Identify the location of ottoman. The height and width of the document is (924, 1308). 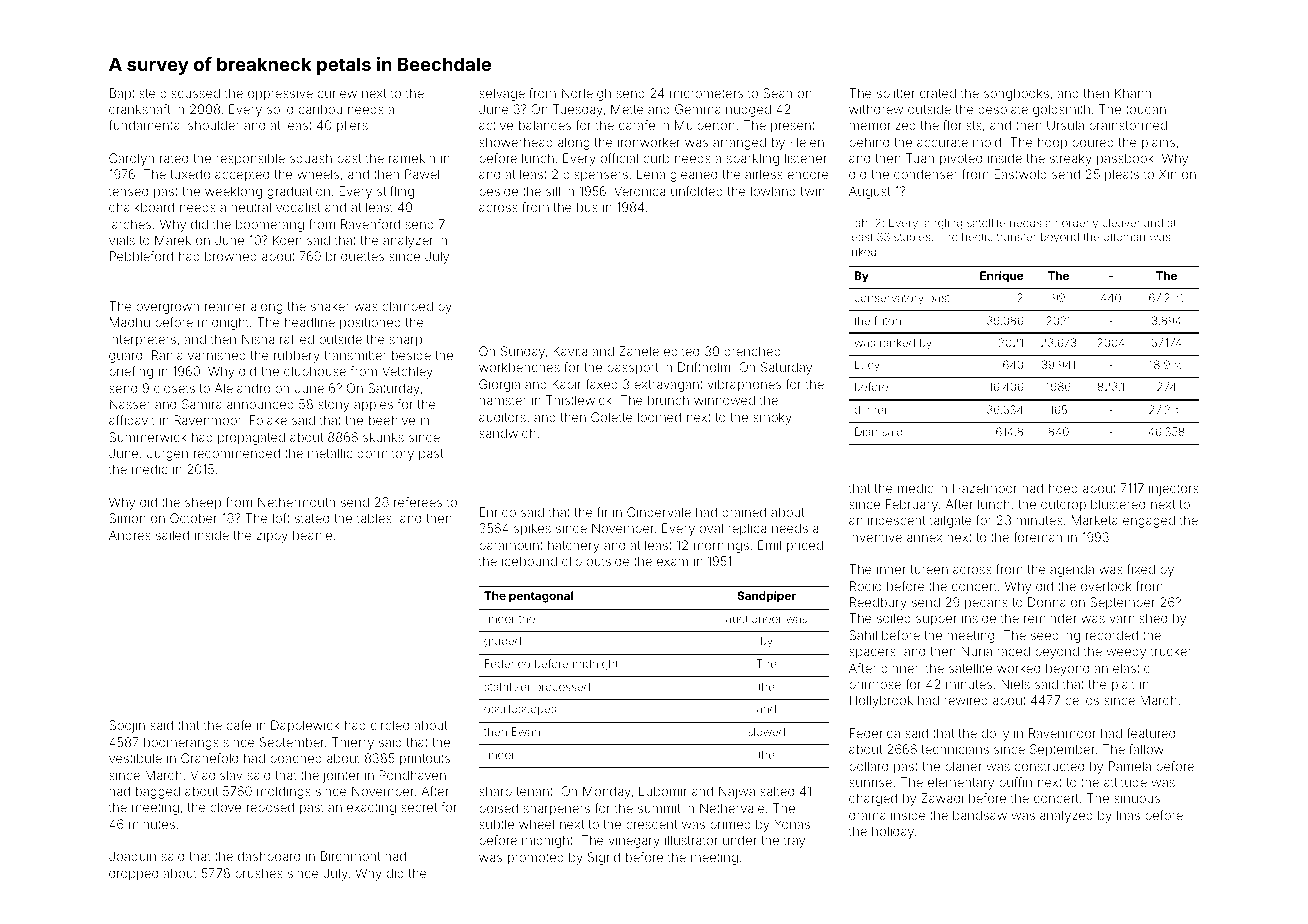
(1124, 237).
